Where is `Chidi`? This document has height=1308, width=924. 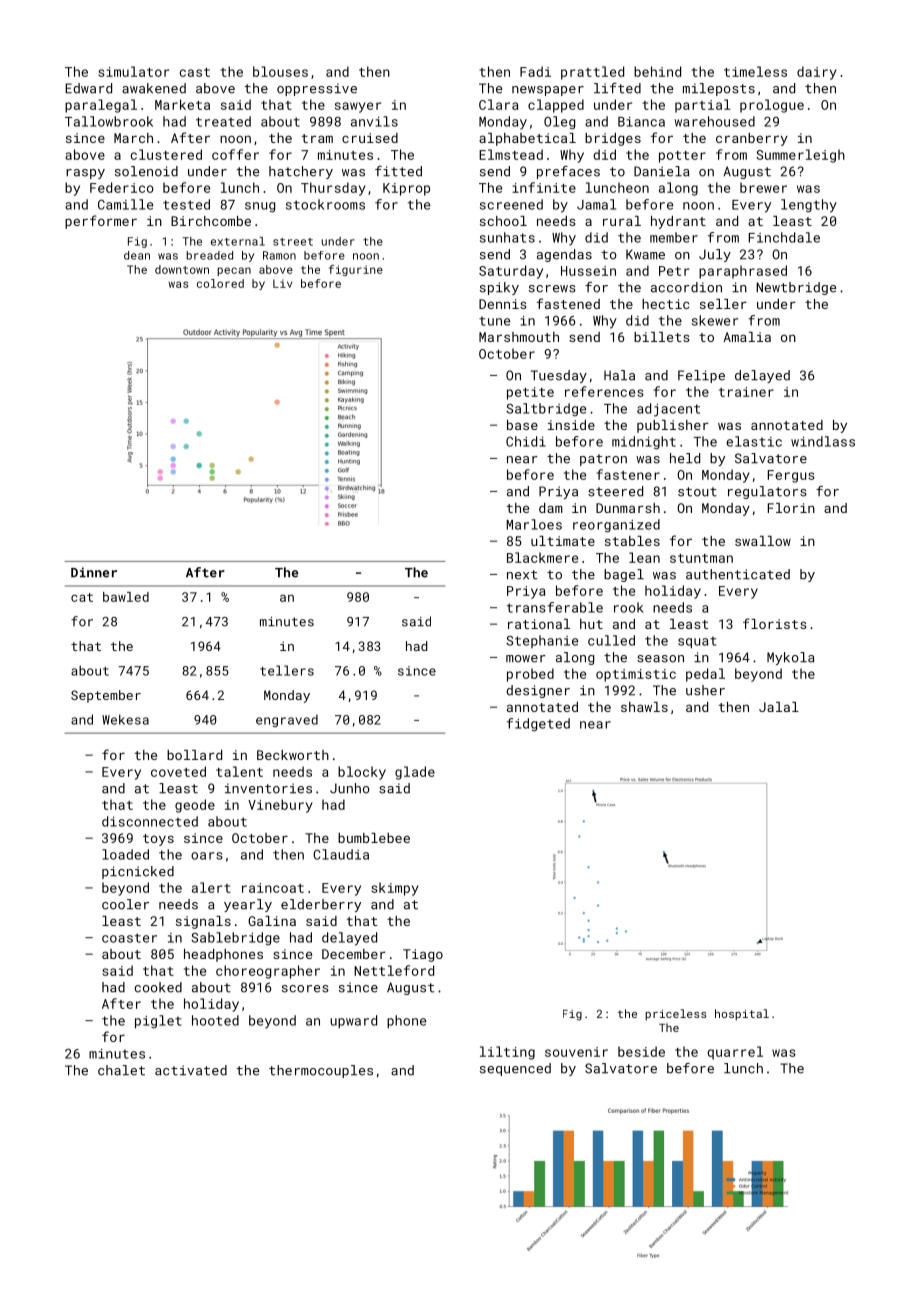 Chidi is located at coordinates (526, 441).
